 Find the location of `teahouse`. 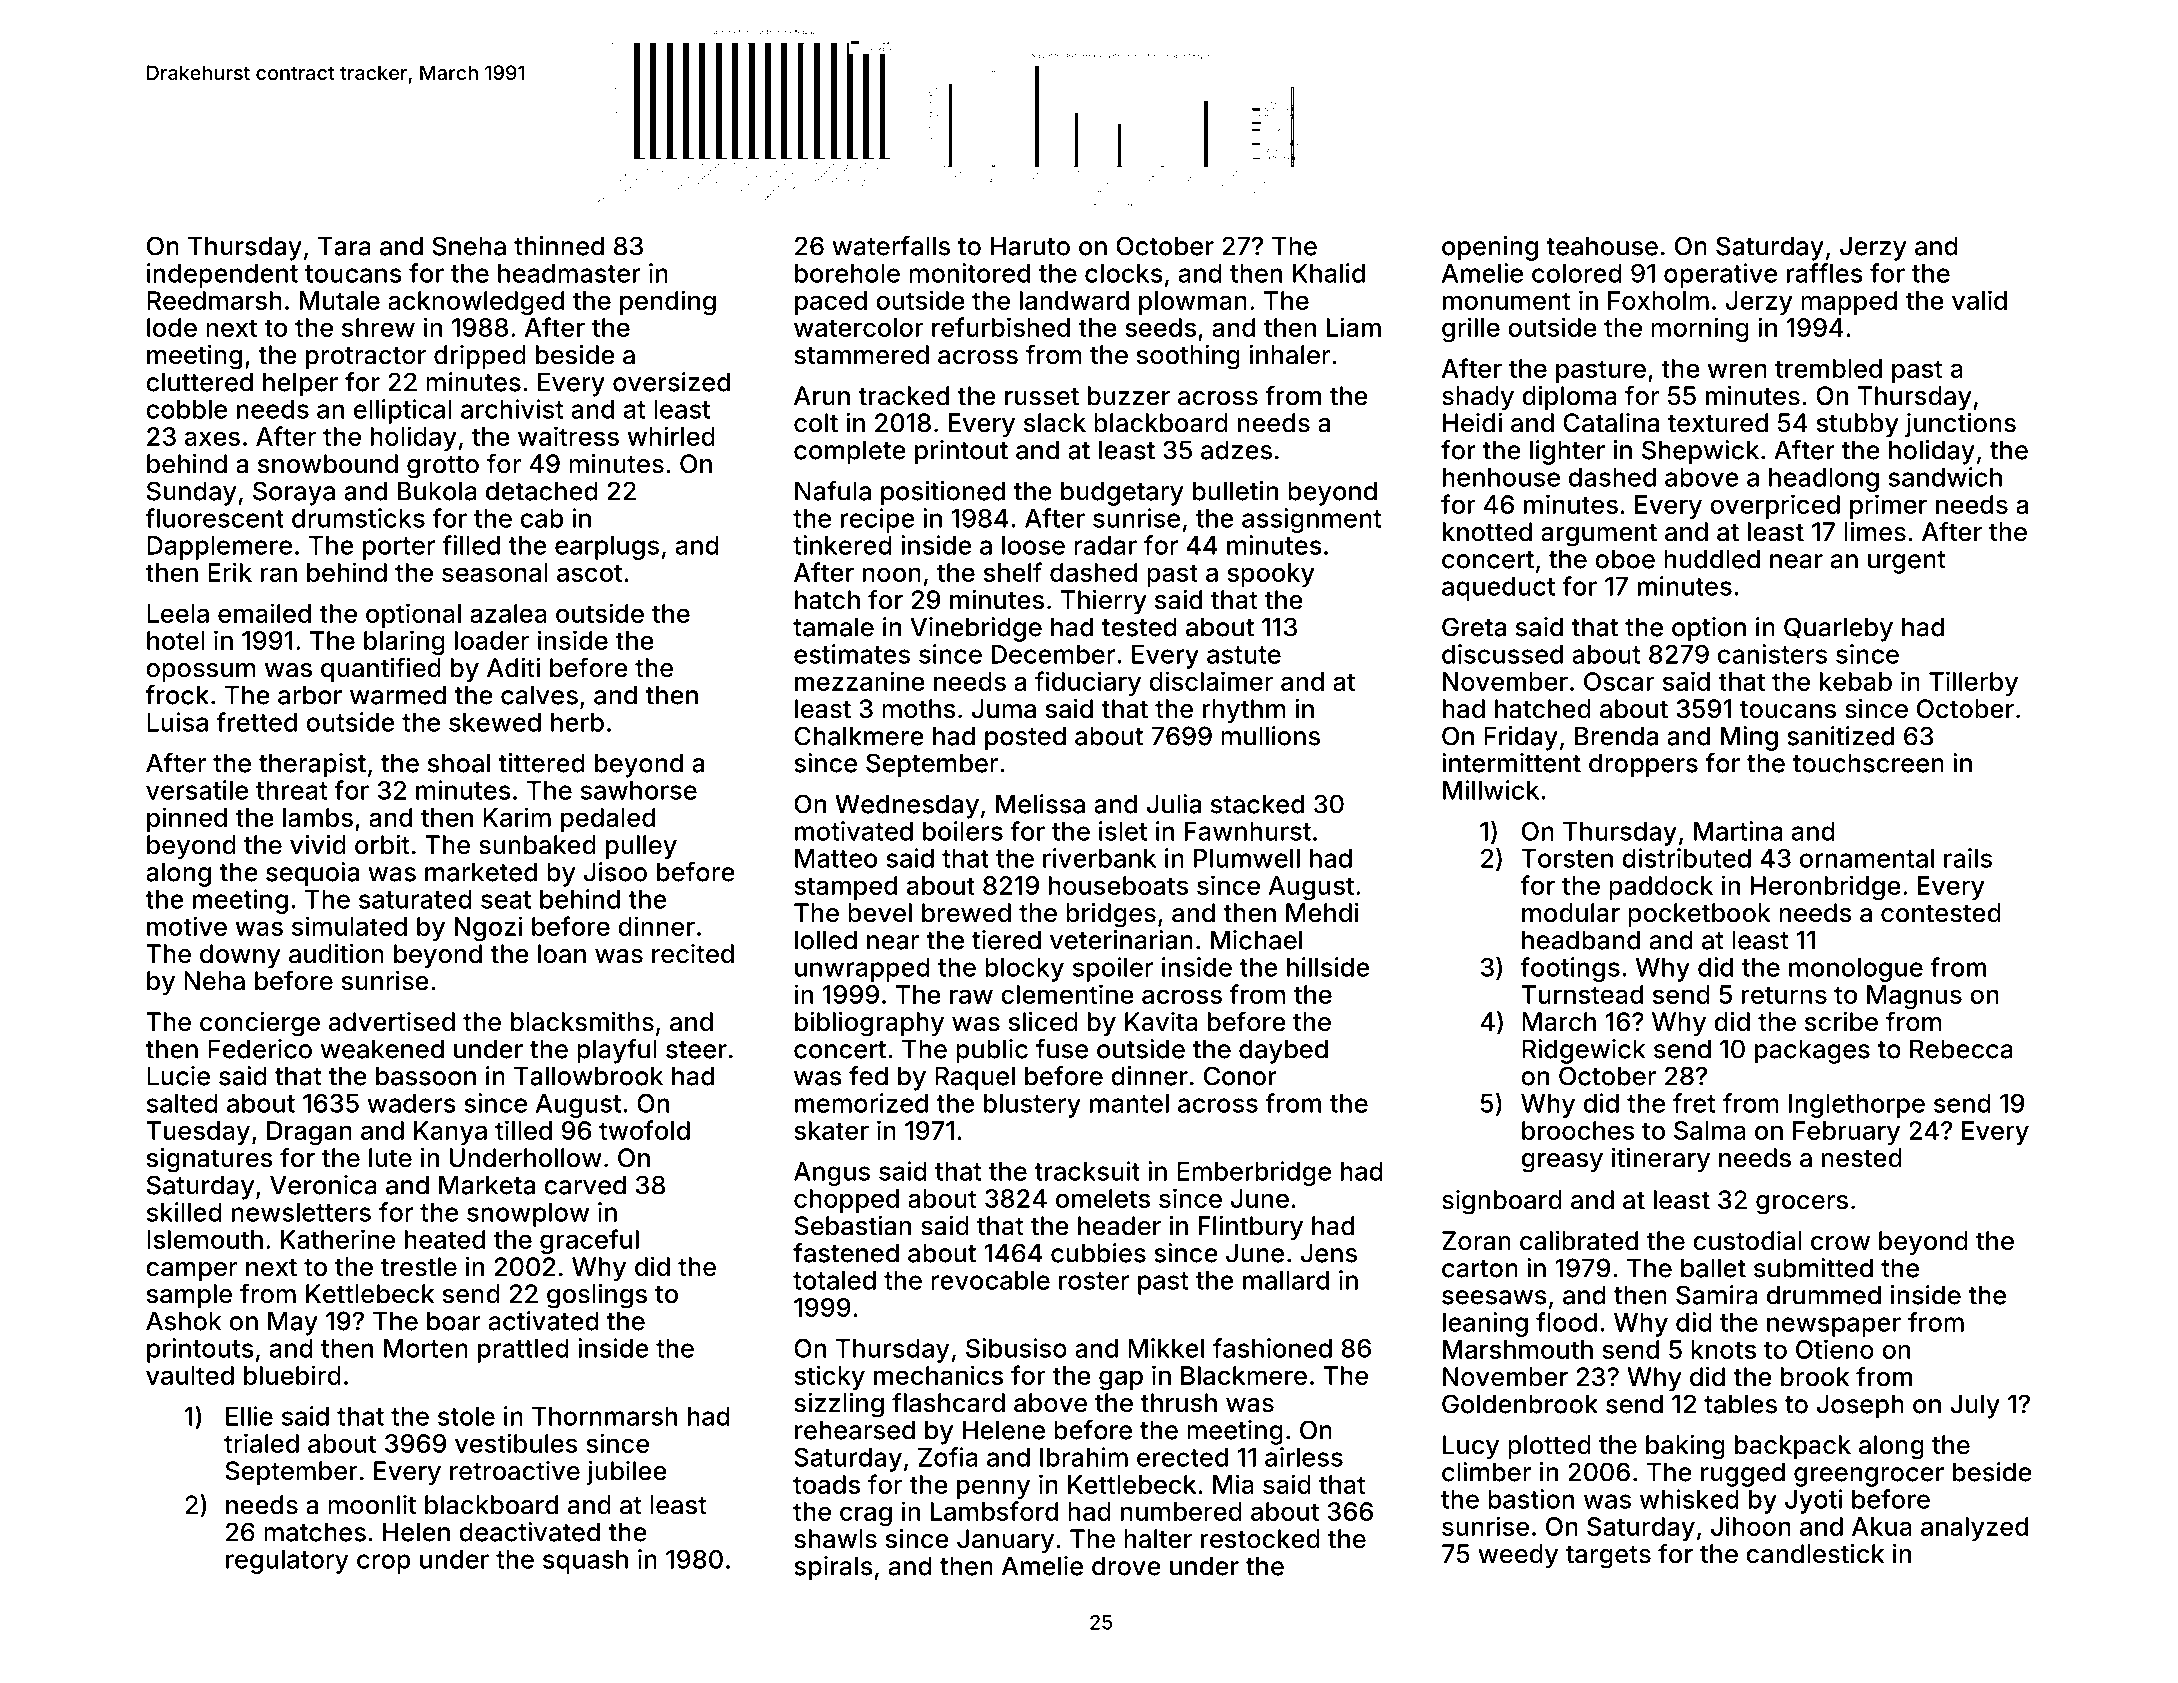

teahouse is located at coordinates (1602, 246).
